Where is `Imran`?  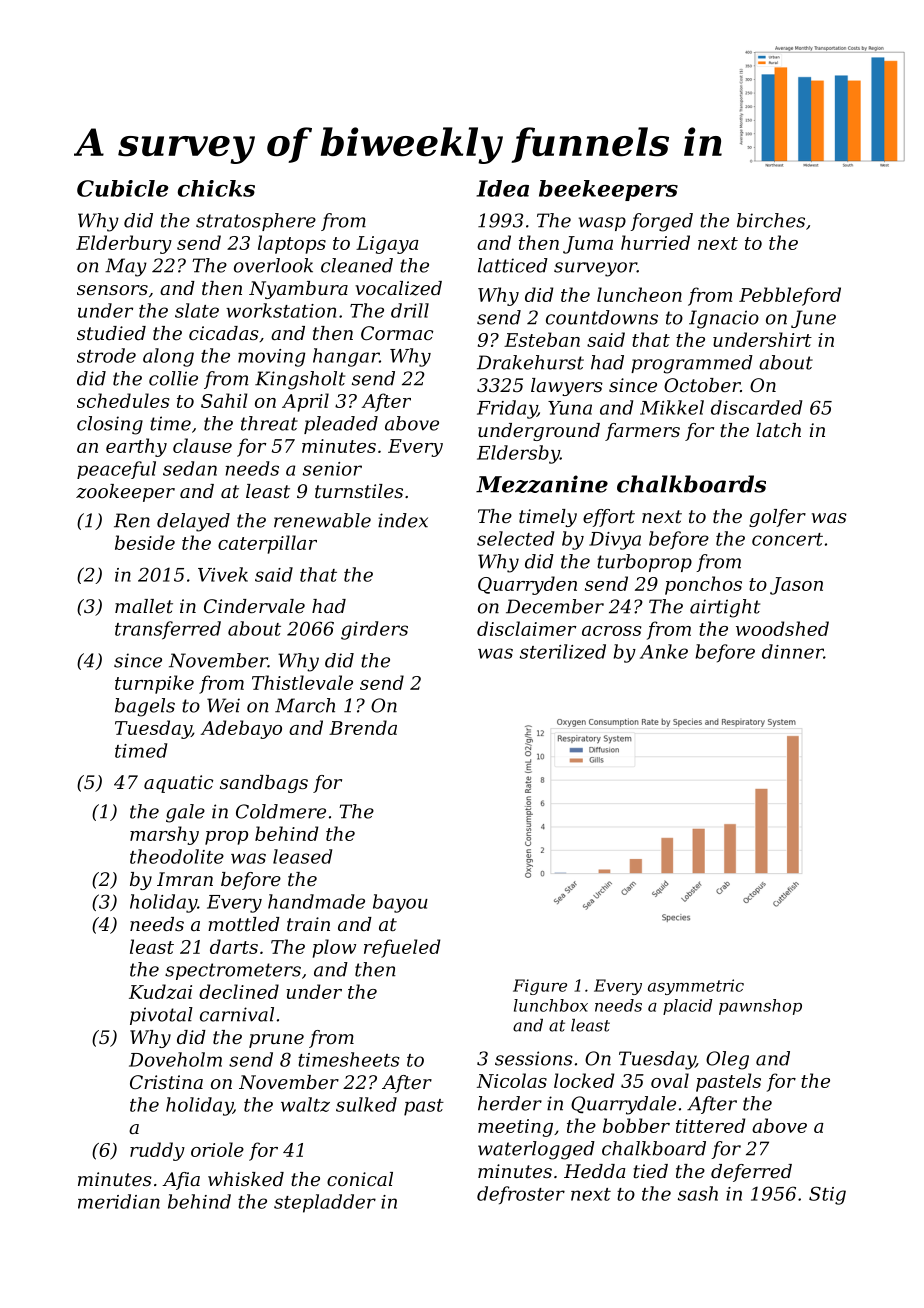 Imran is located at coordinates (185, 879).
